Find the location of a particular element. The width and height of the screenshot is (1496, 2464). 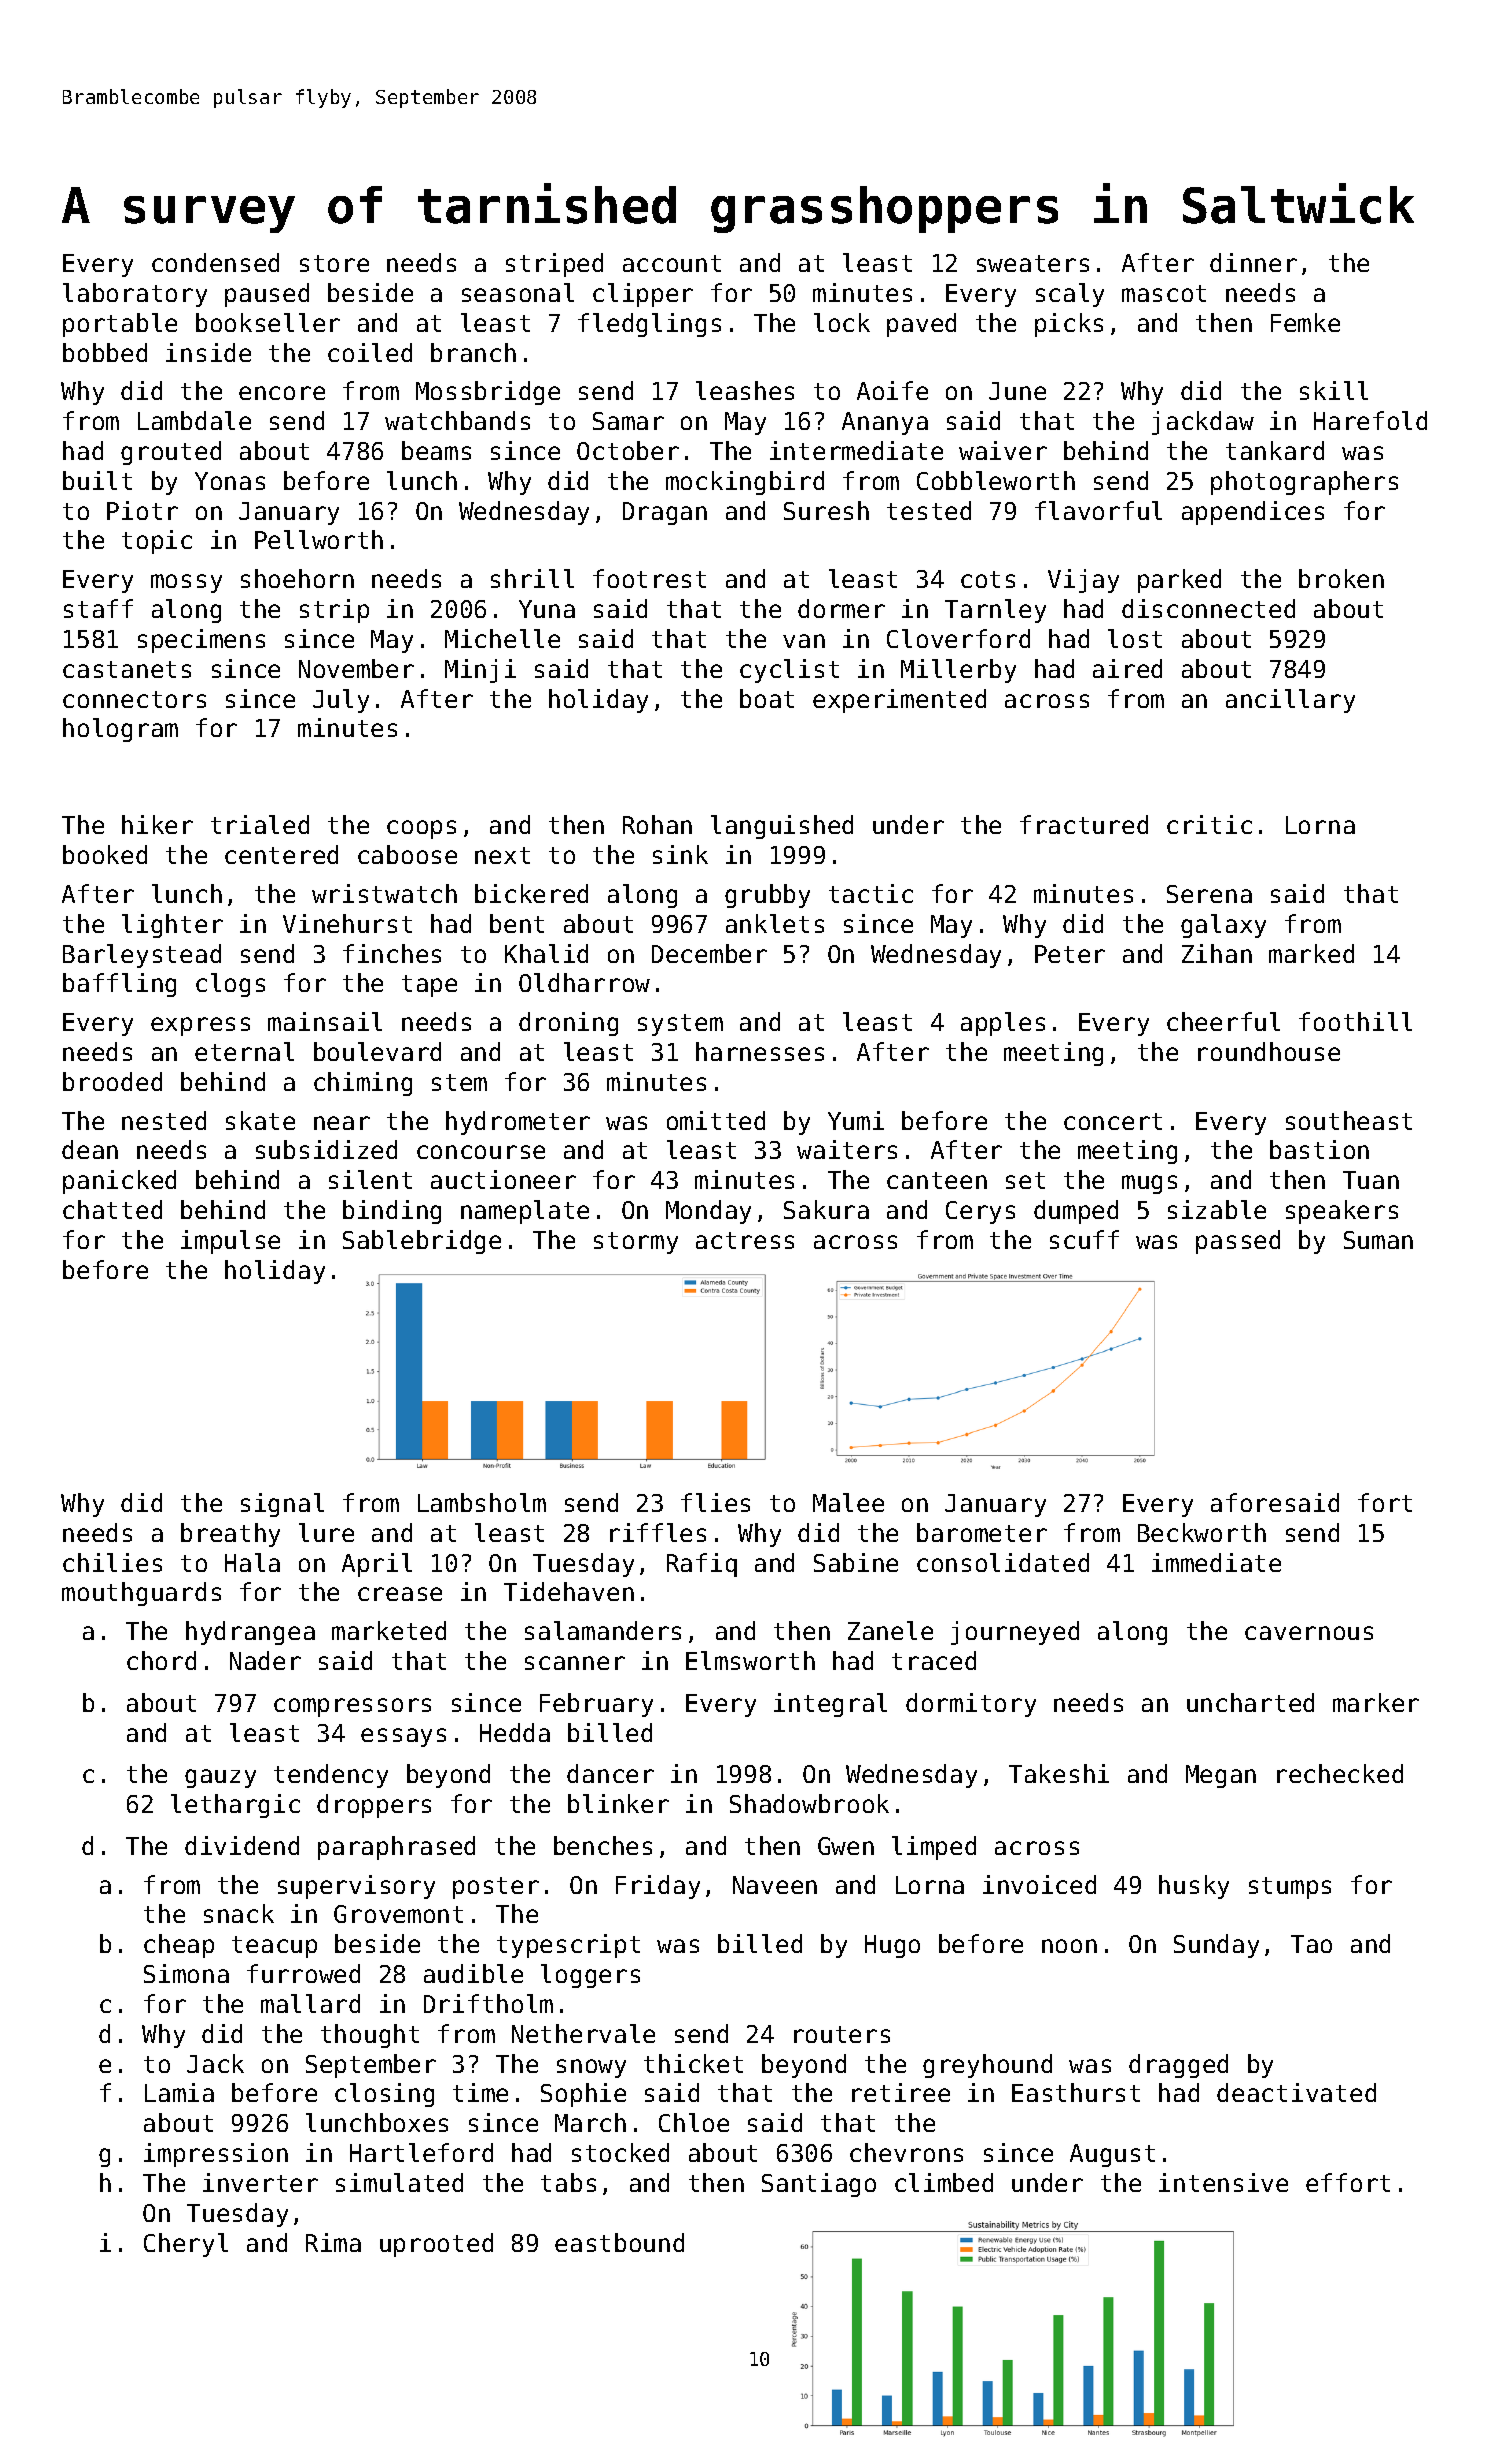

Cheryl is located at coordinates (186, 2245).
